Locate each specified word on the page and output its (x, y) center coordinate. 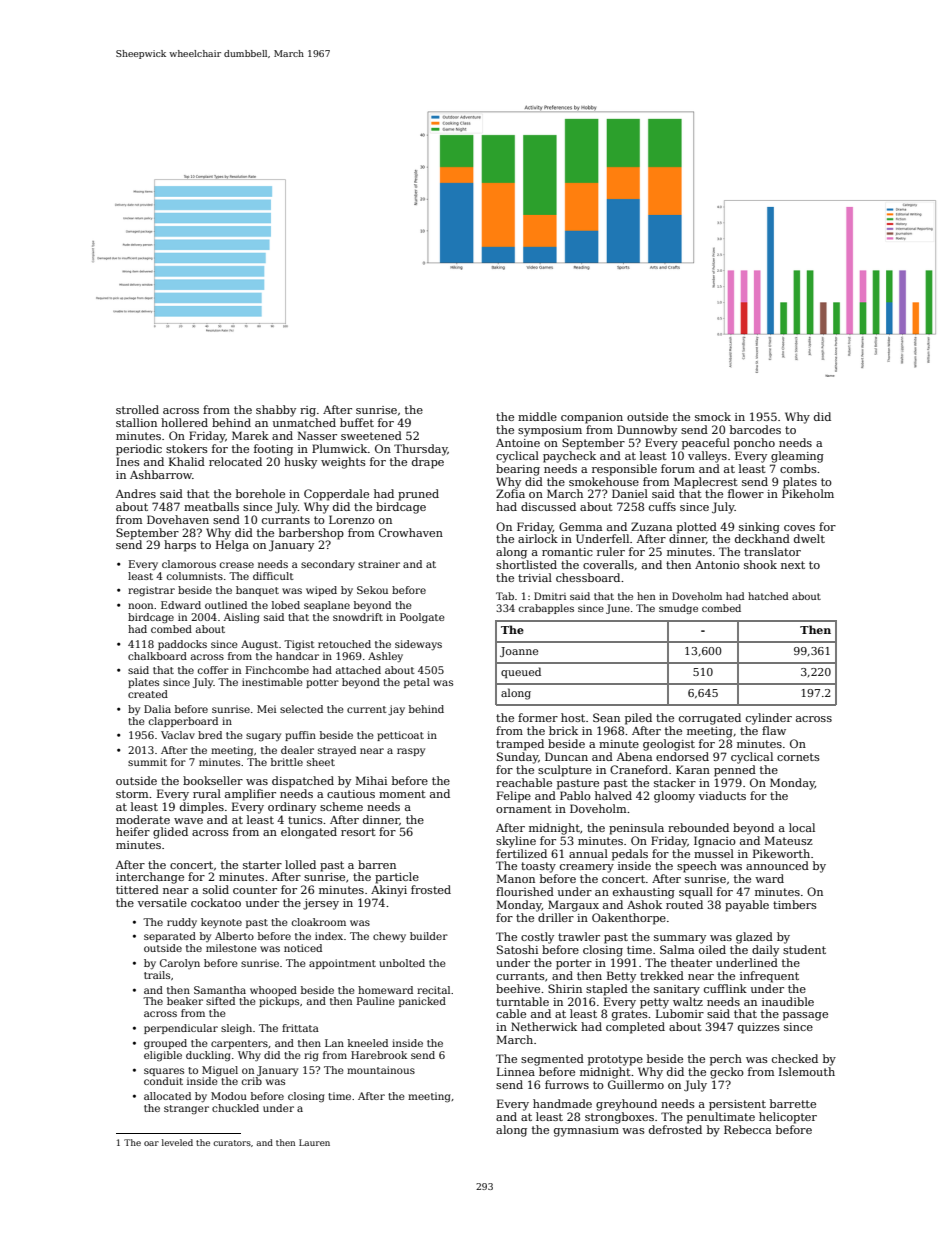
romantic (567, 552)
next (793, 565)
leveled (177, 1142)
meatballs (211, 506)
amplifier (250, 795)
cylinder (769, 719)
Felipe (514, 797)
